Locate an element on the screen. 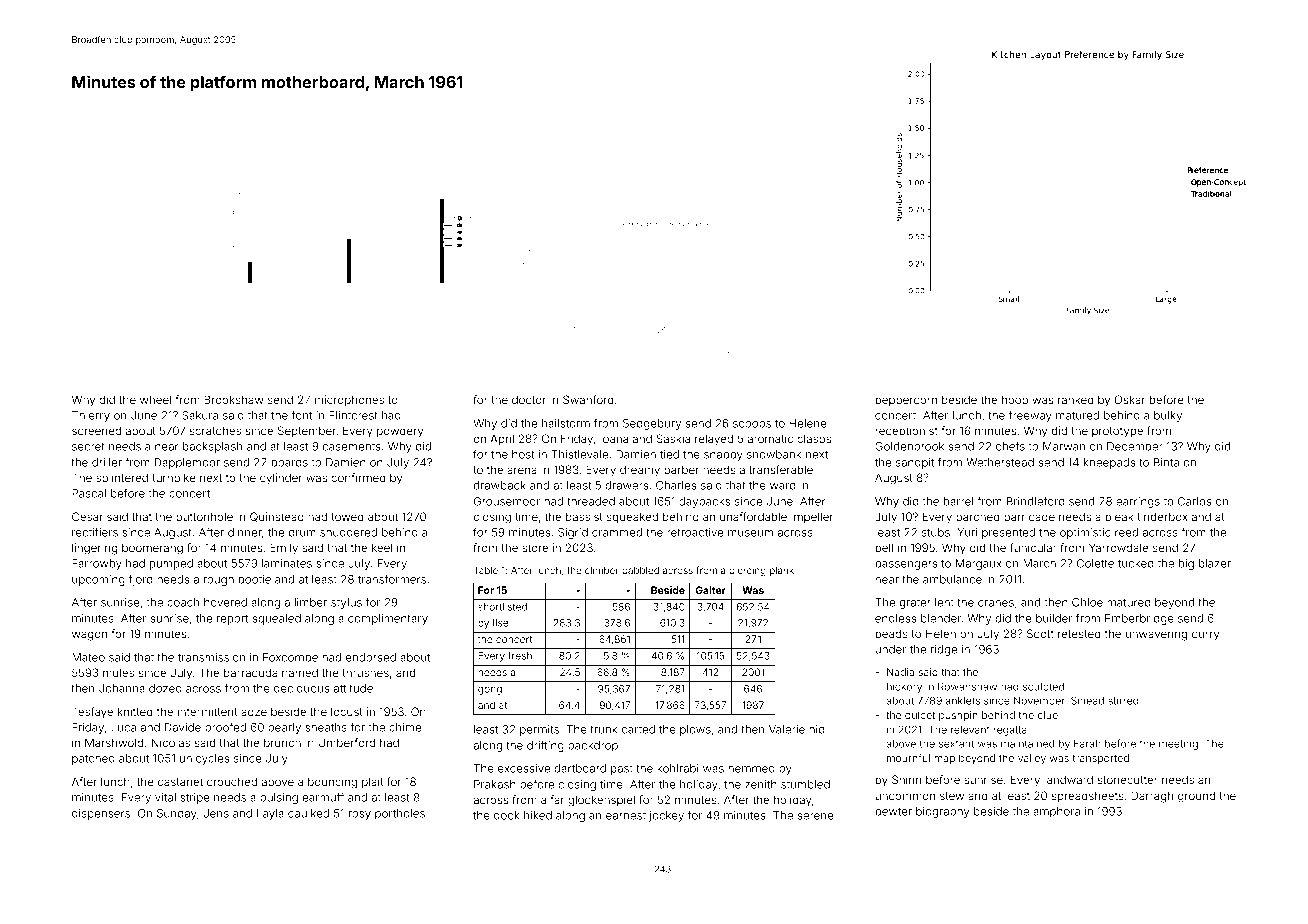 The image size is (1308, 924). under is located at coordinates (890, 649).
